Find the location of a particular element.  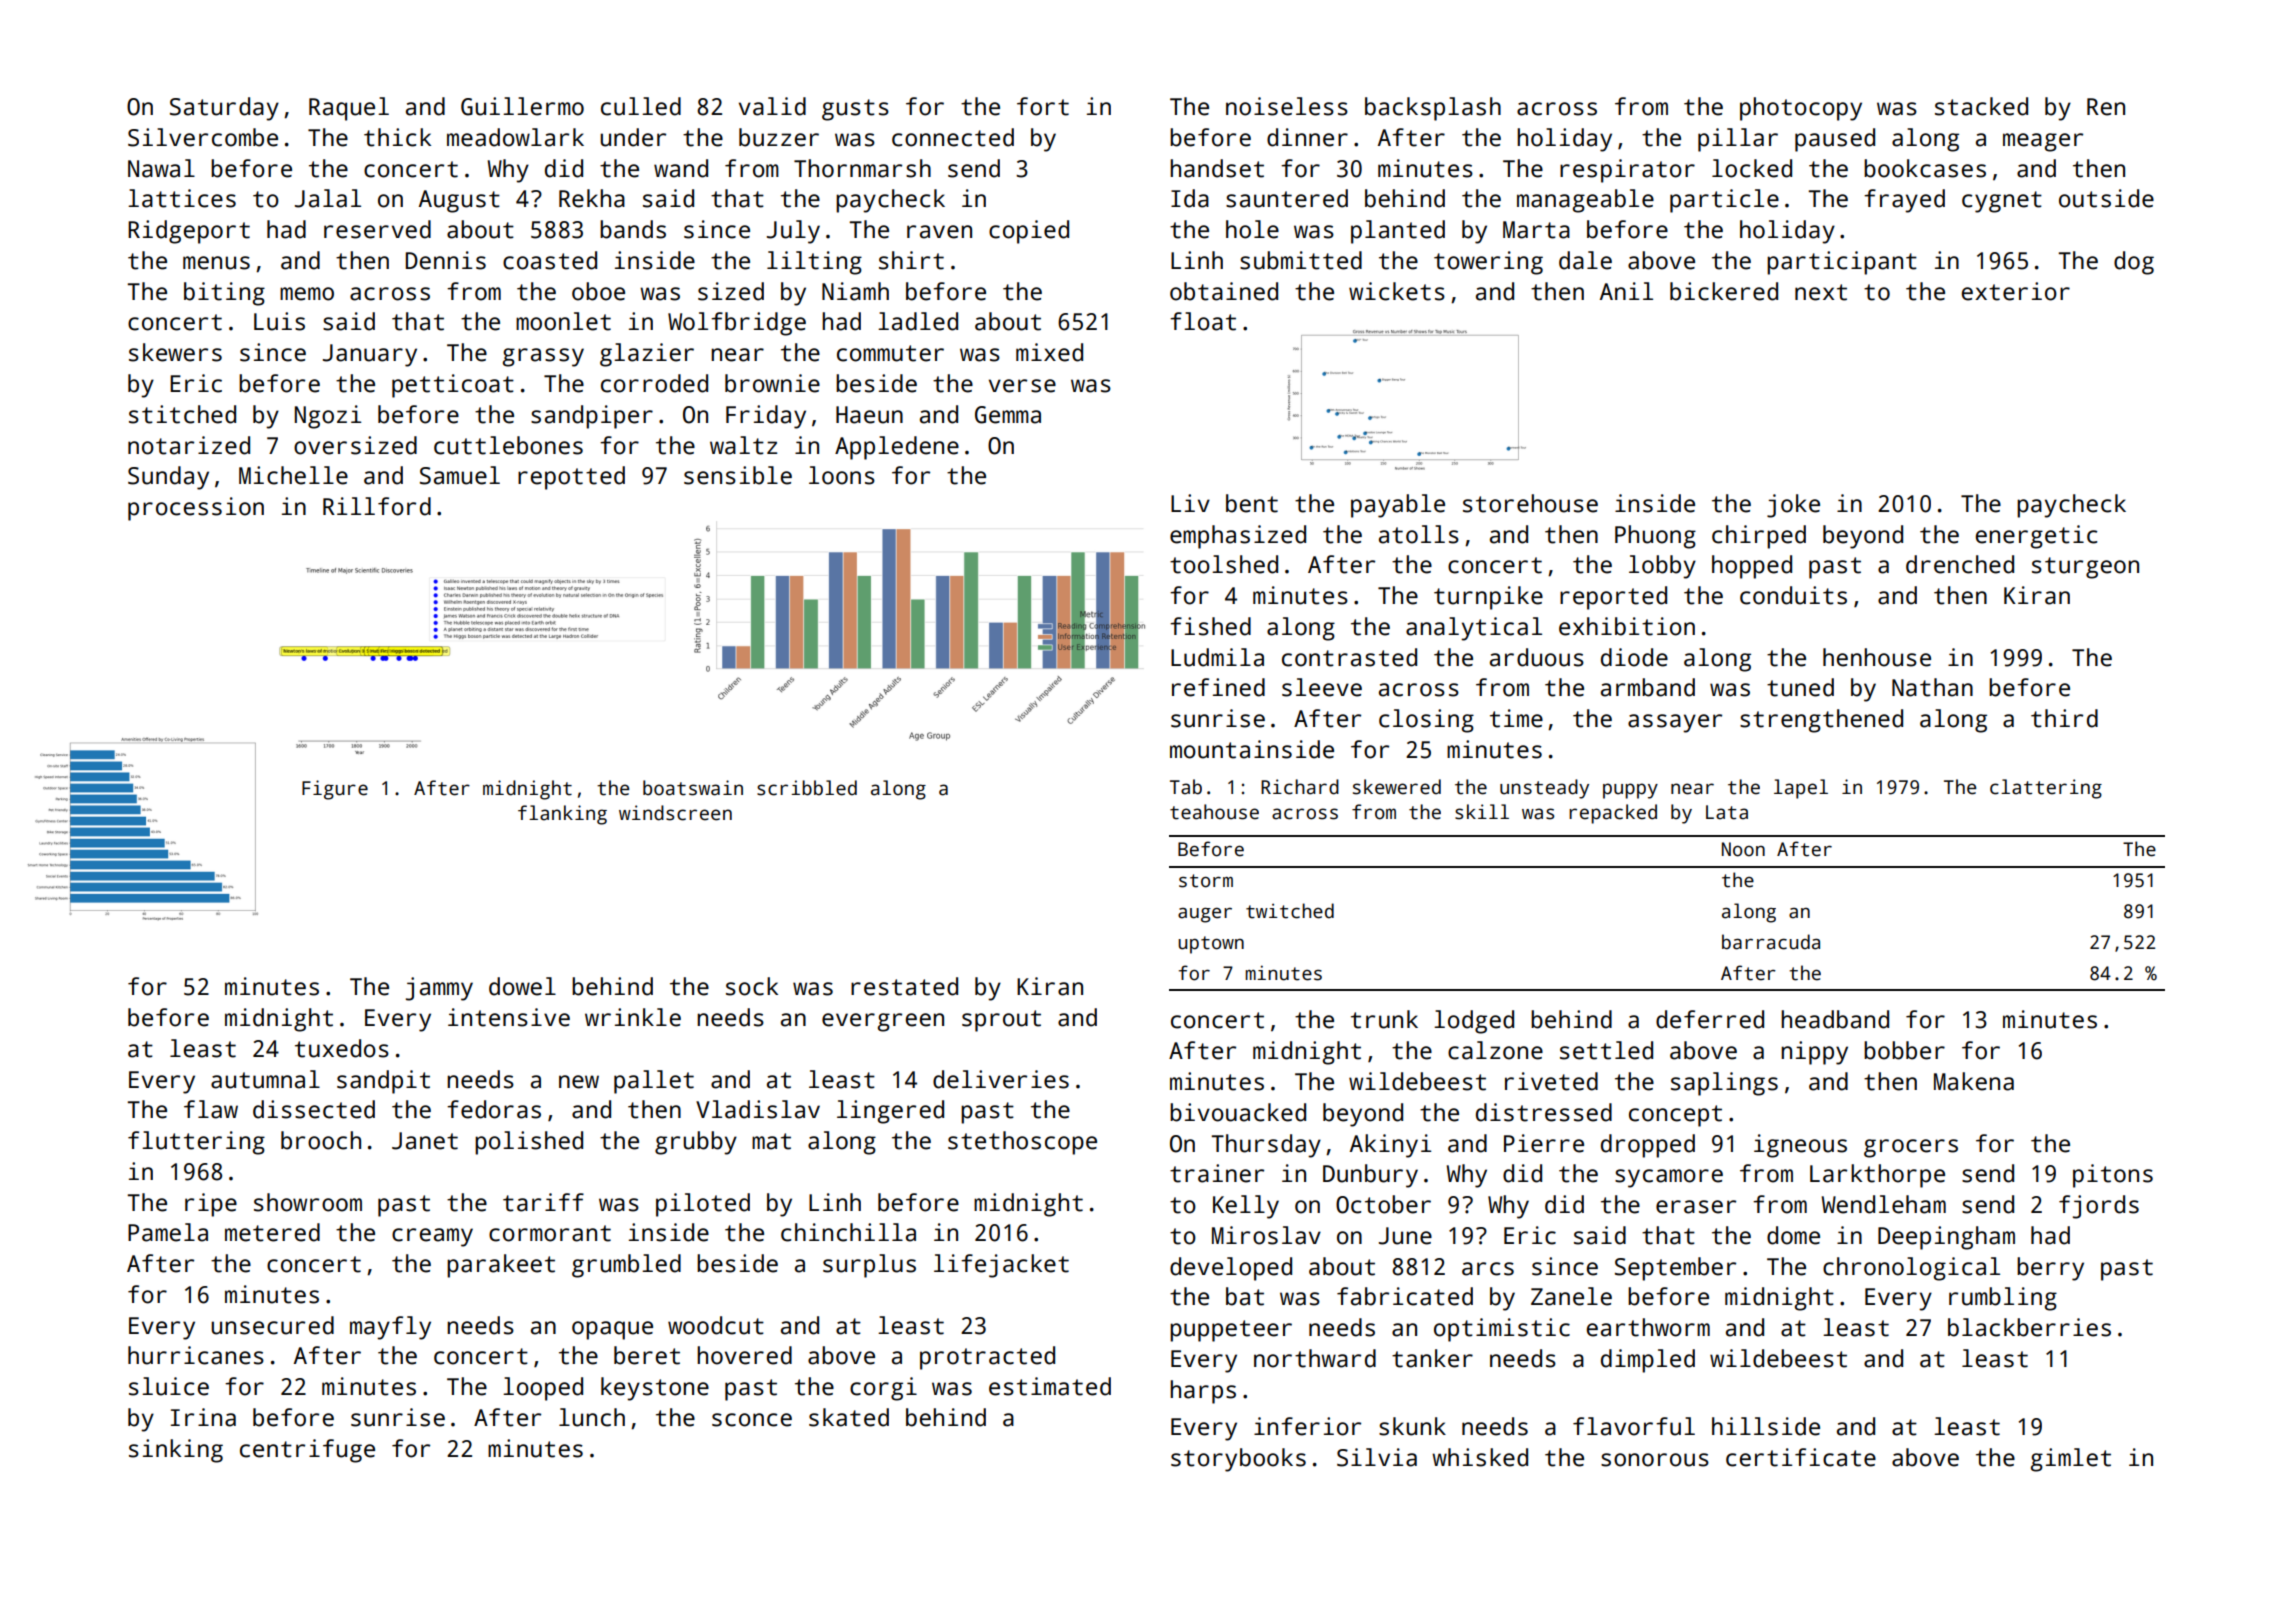

sauntered is located at coordinates (1287, 198).
